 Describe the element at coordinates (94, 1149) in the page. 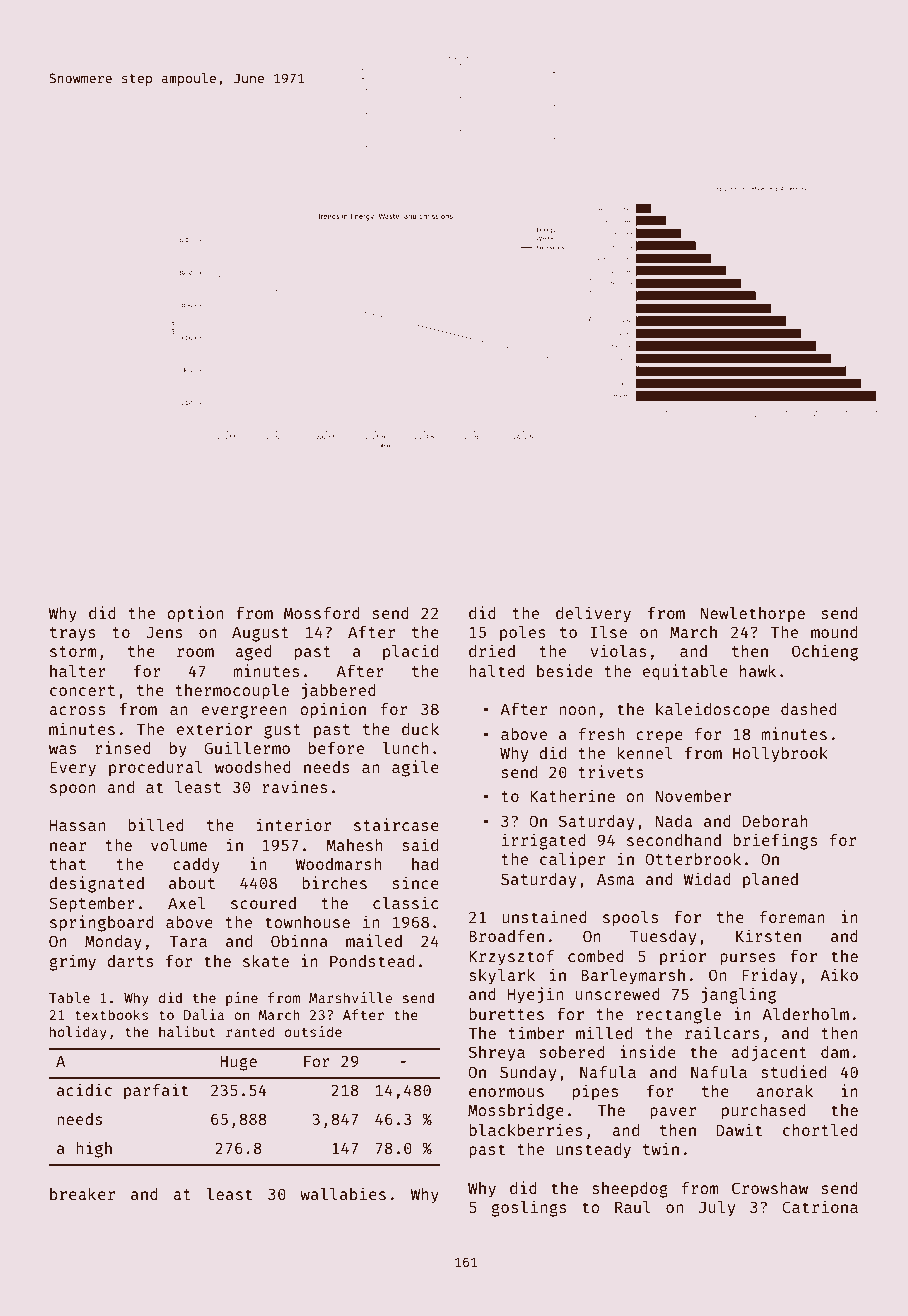

I see `high` at that location.
